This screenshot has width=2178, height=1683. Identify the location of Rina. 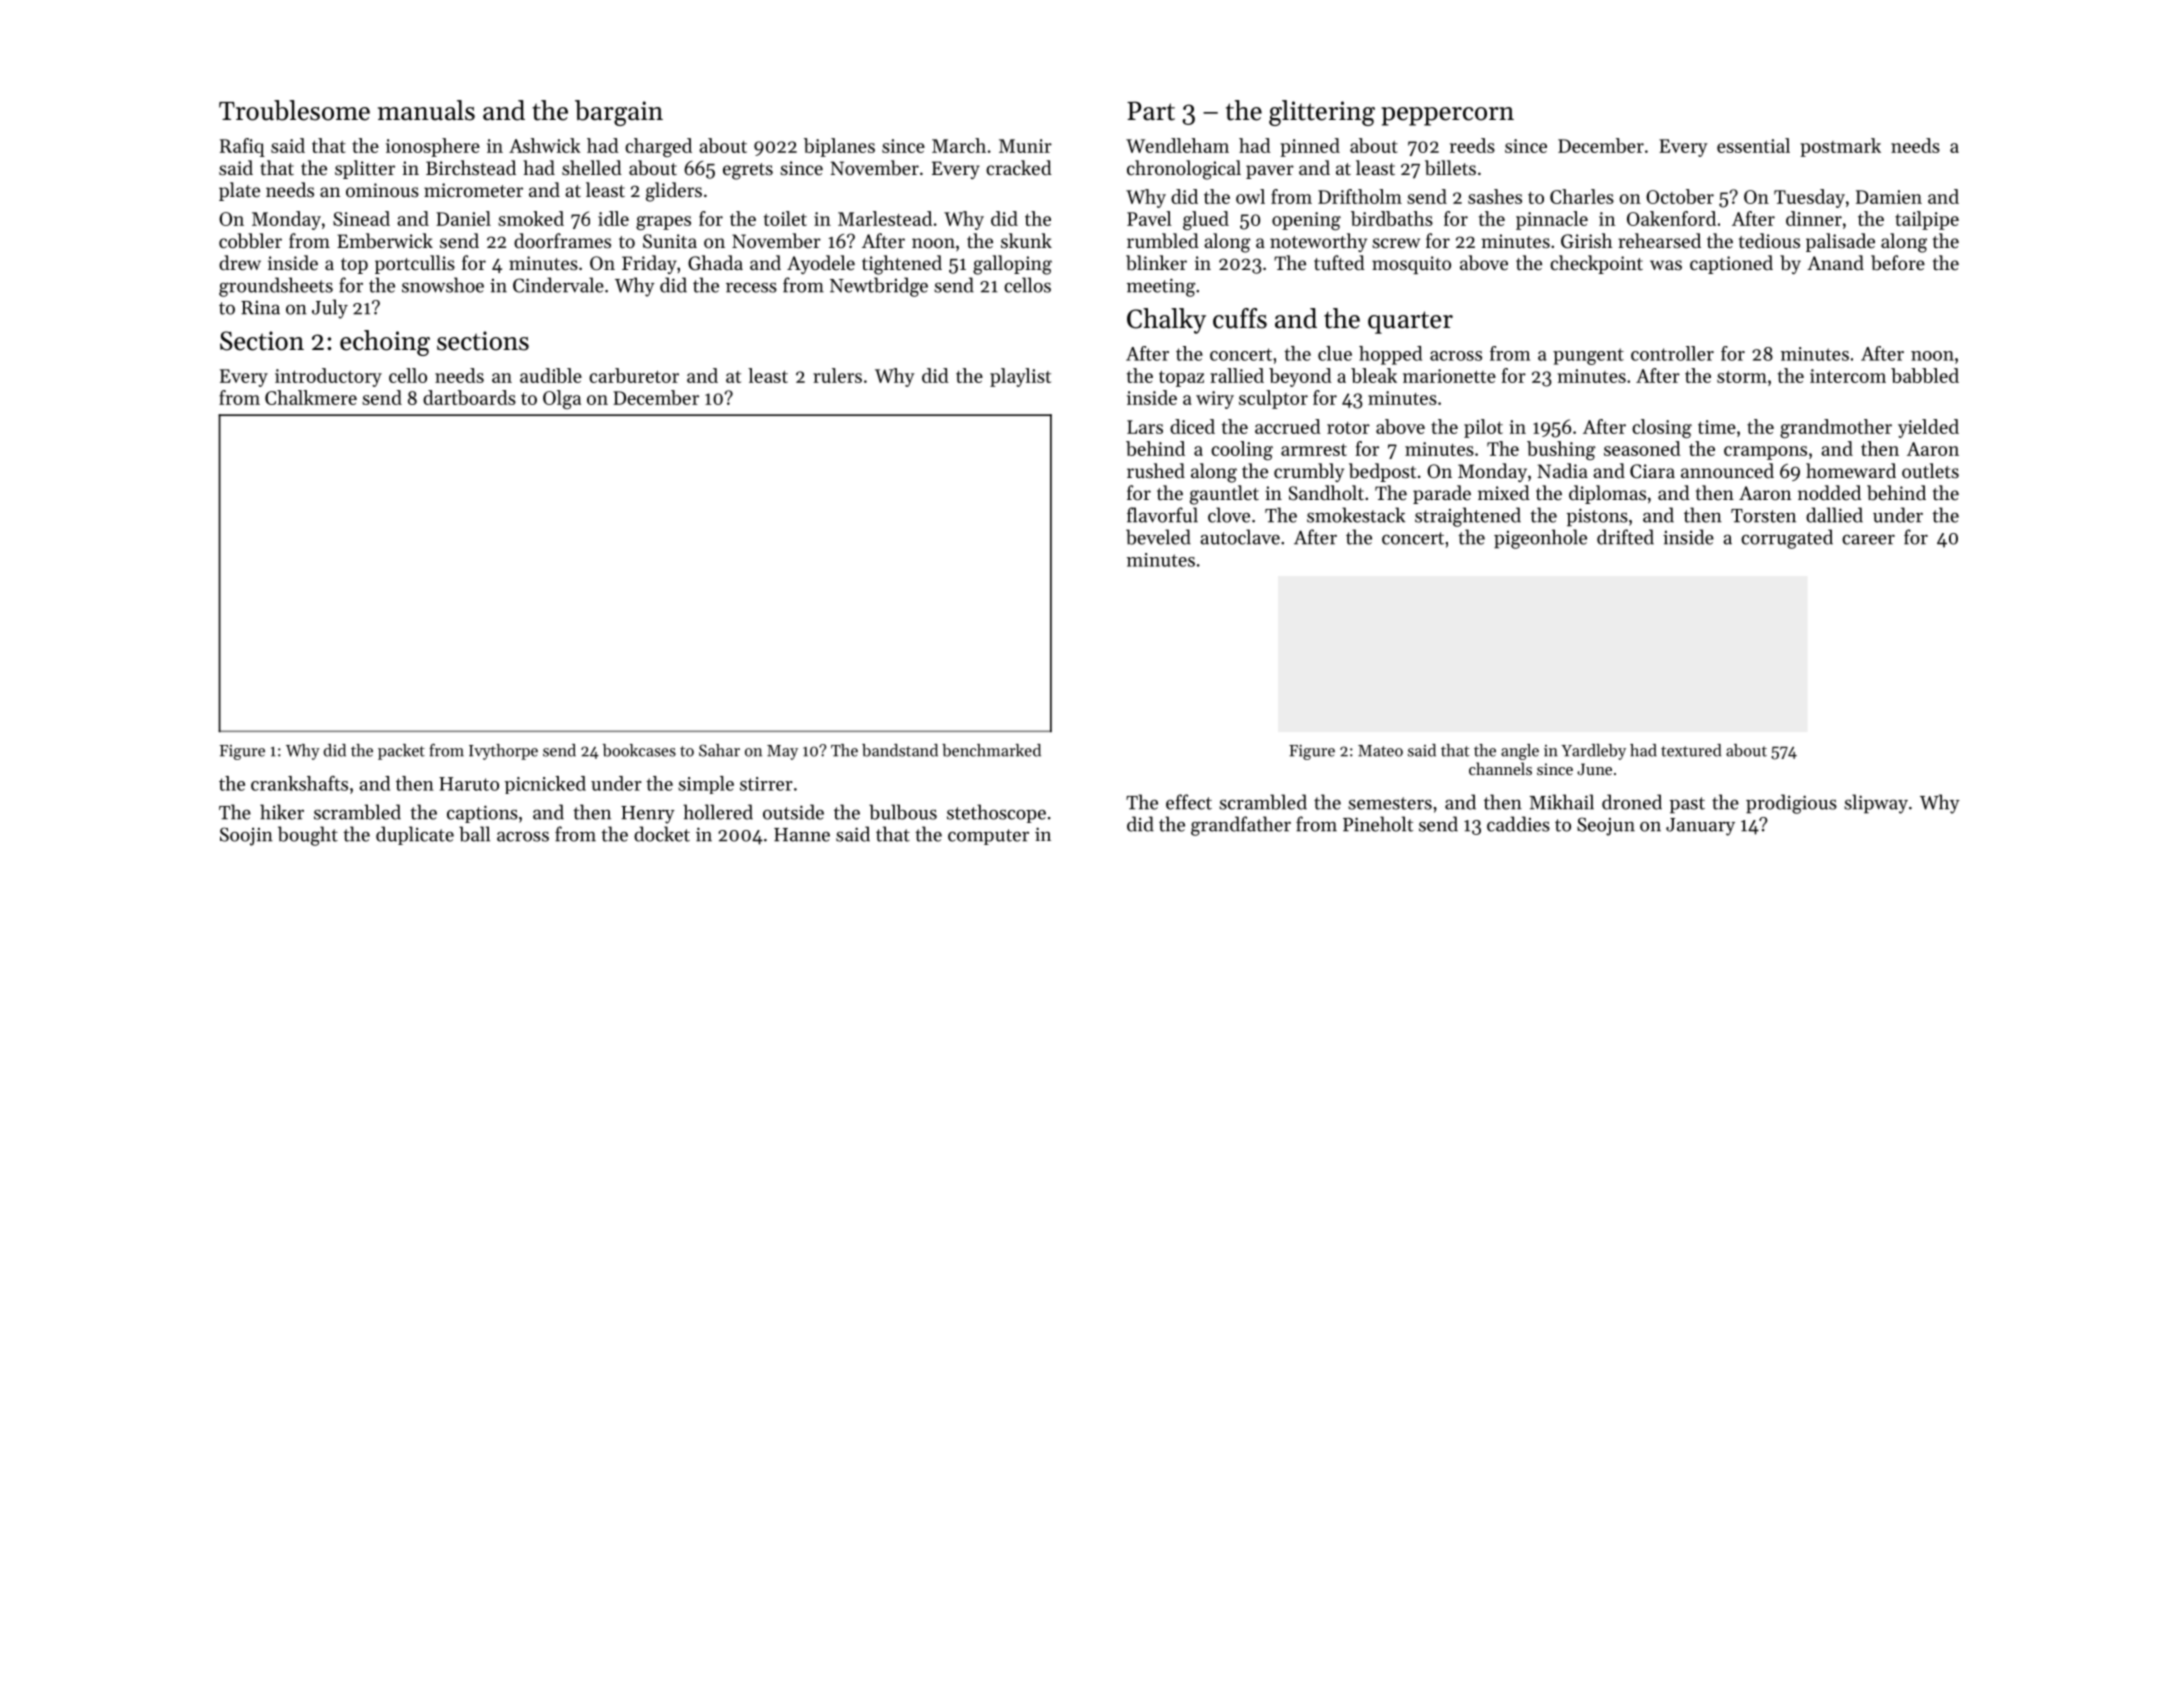
(260, 307).
